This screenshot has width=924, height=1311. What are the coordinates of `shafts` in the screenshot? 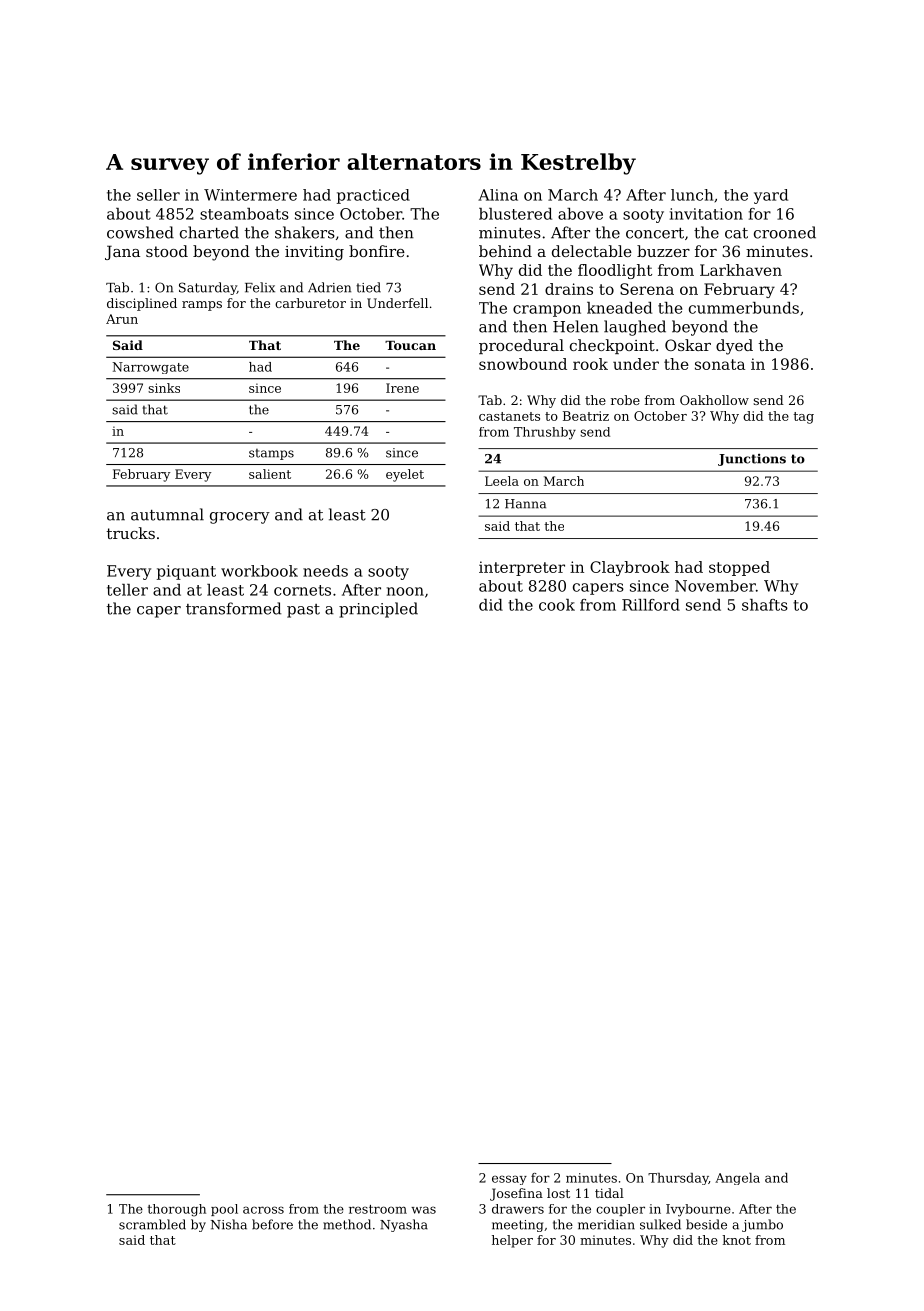 It's located at (765, 605).
